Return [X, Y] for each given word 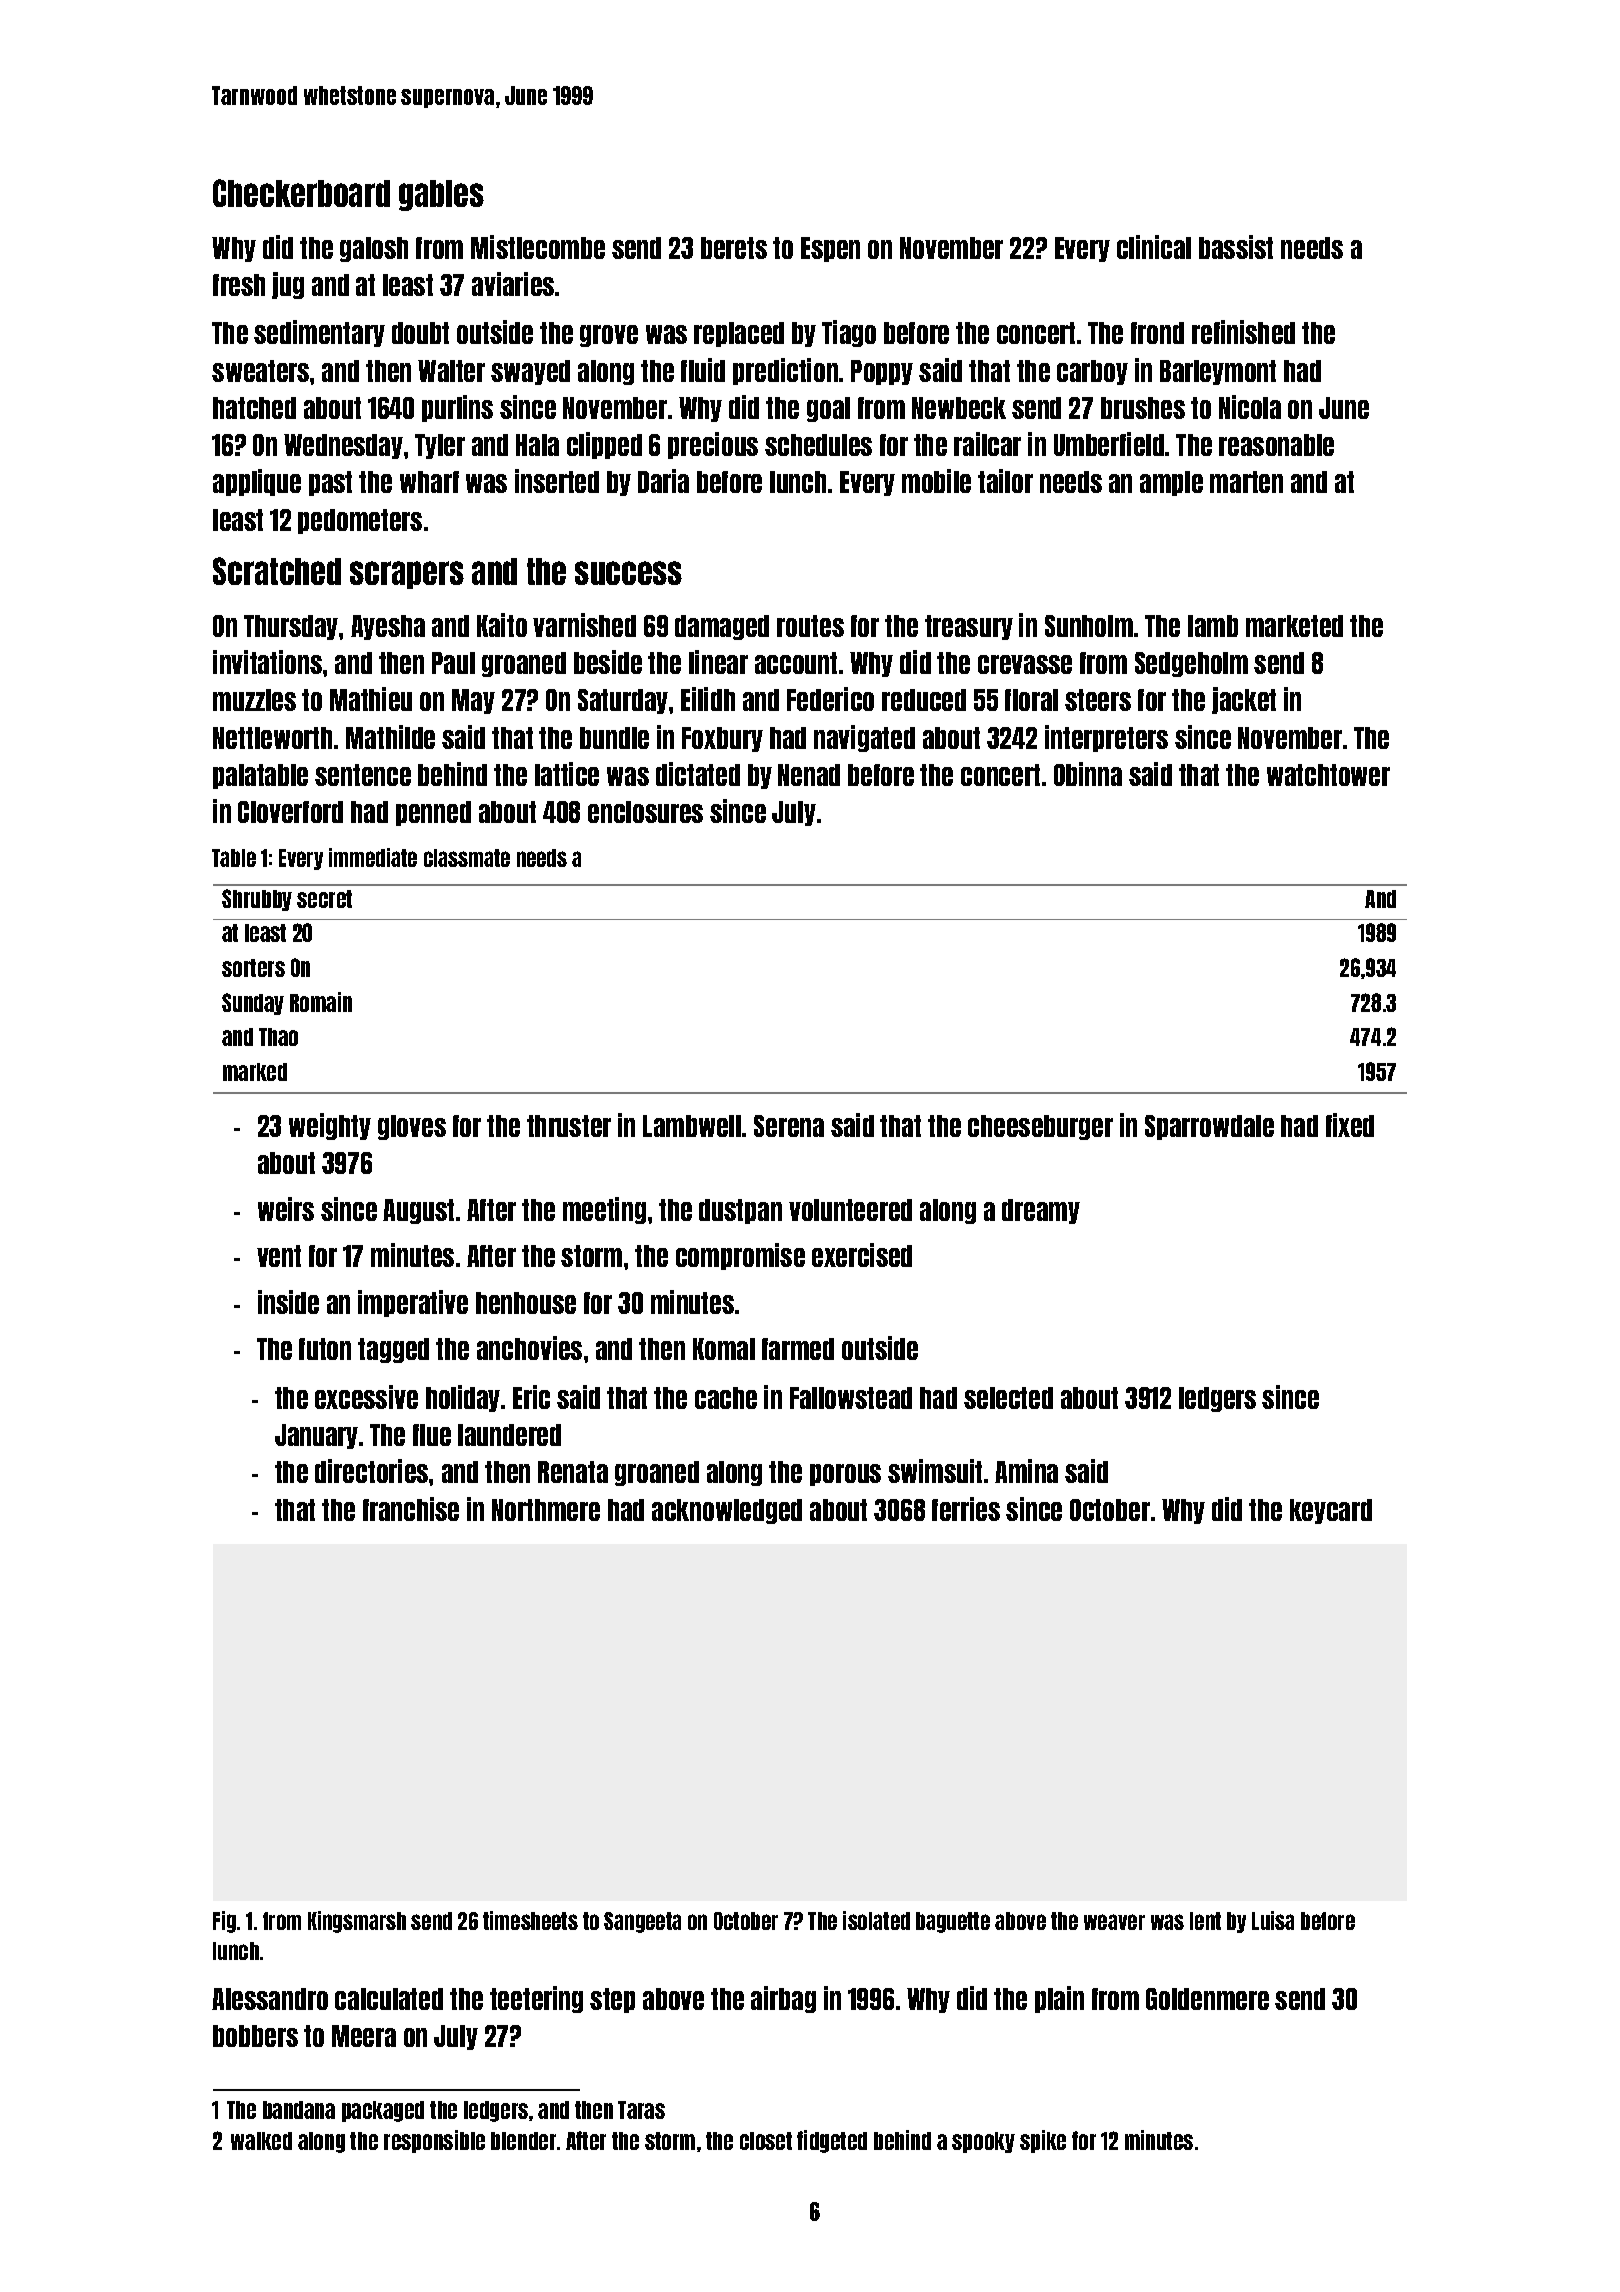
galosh [374, 249]
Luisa [1273, 1920]
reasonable [1276, 445]
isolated [876, 1920]
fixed [1350, 1125]
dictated [698, 774]
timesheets [530, 1920]
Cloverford [290, 812]
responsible [434, 2141]
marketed [1294, 626]
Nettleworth [272, 738]
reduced [924, 700]
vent [279, 1256]
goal [828, 409]
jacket [1244, 700]
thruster [569, 1126]
